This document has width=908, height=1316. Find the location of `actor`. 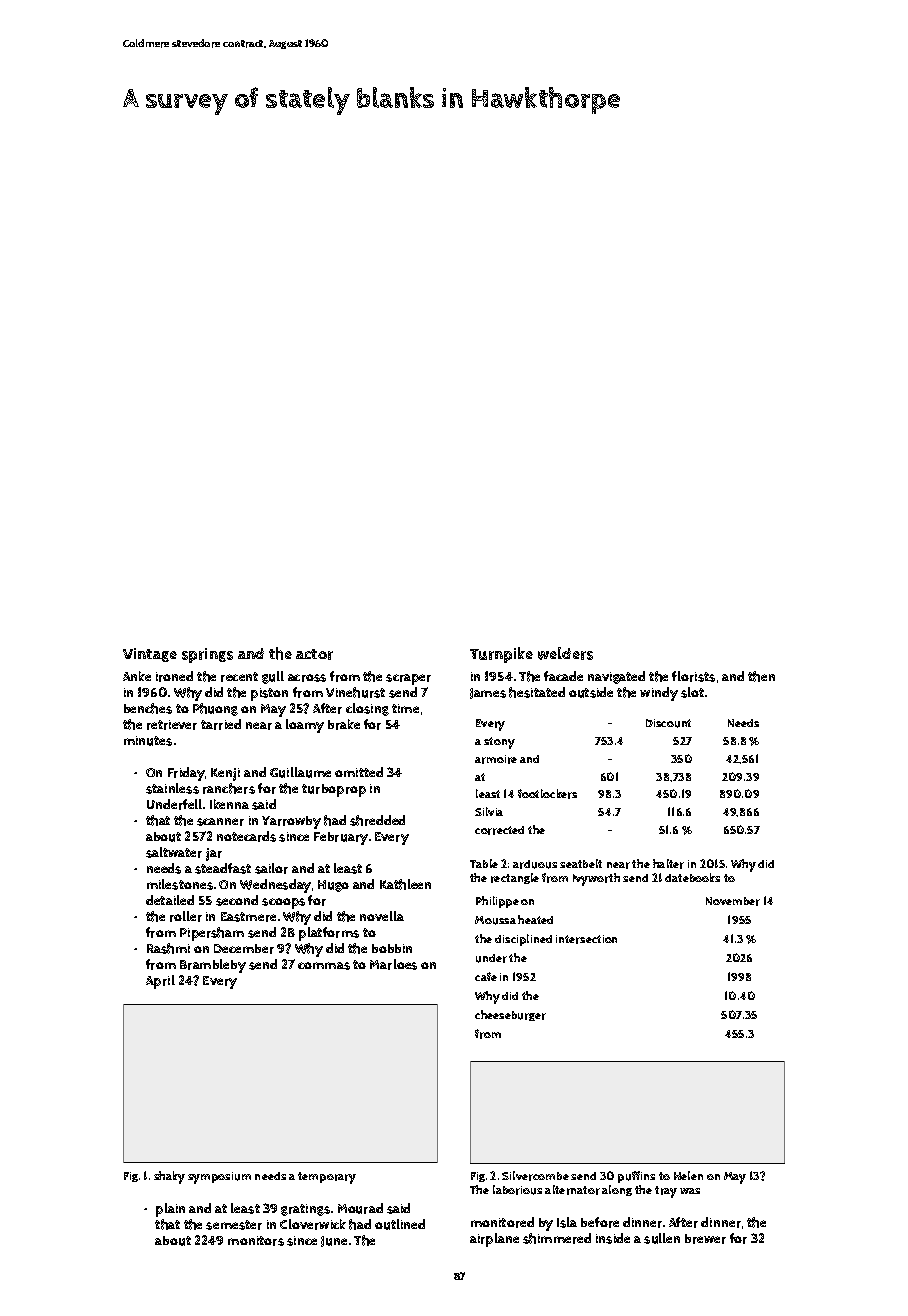

actor is located at coordinates (314, 654).
